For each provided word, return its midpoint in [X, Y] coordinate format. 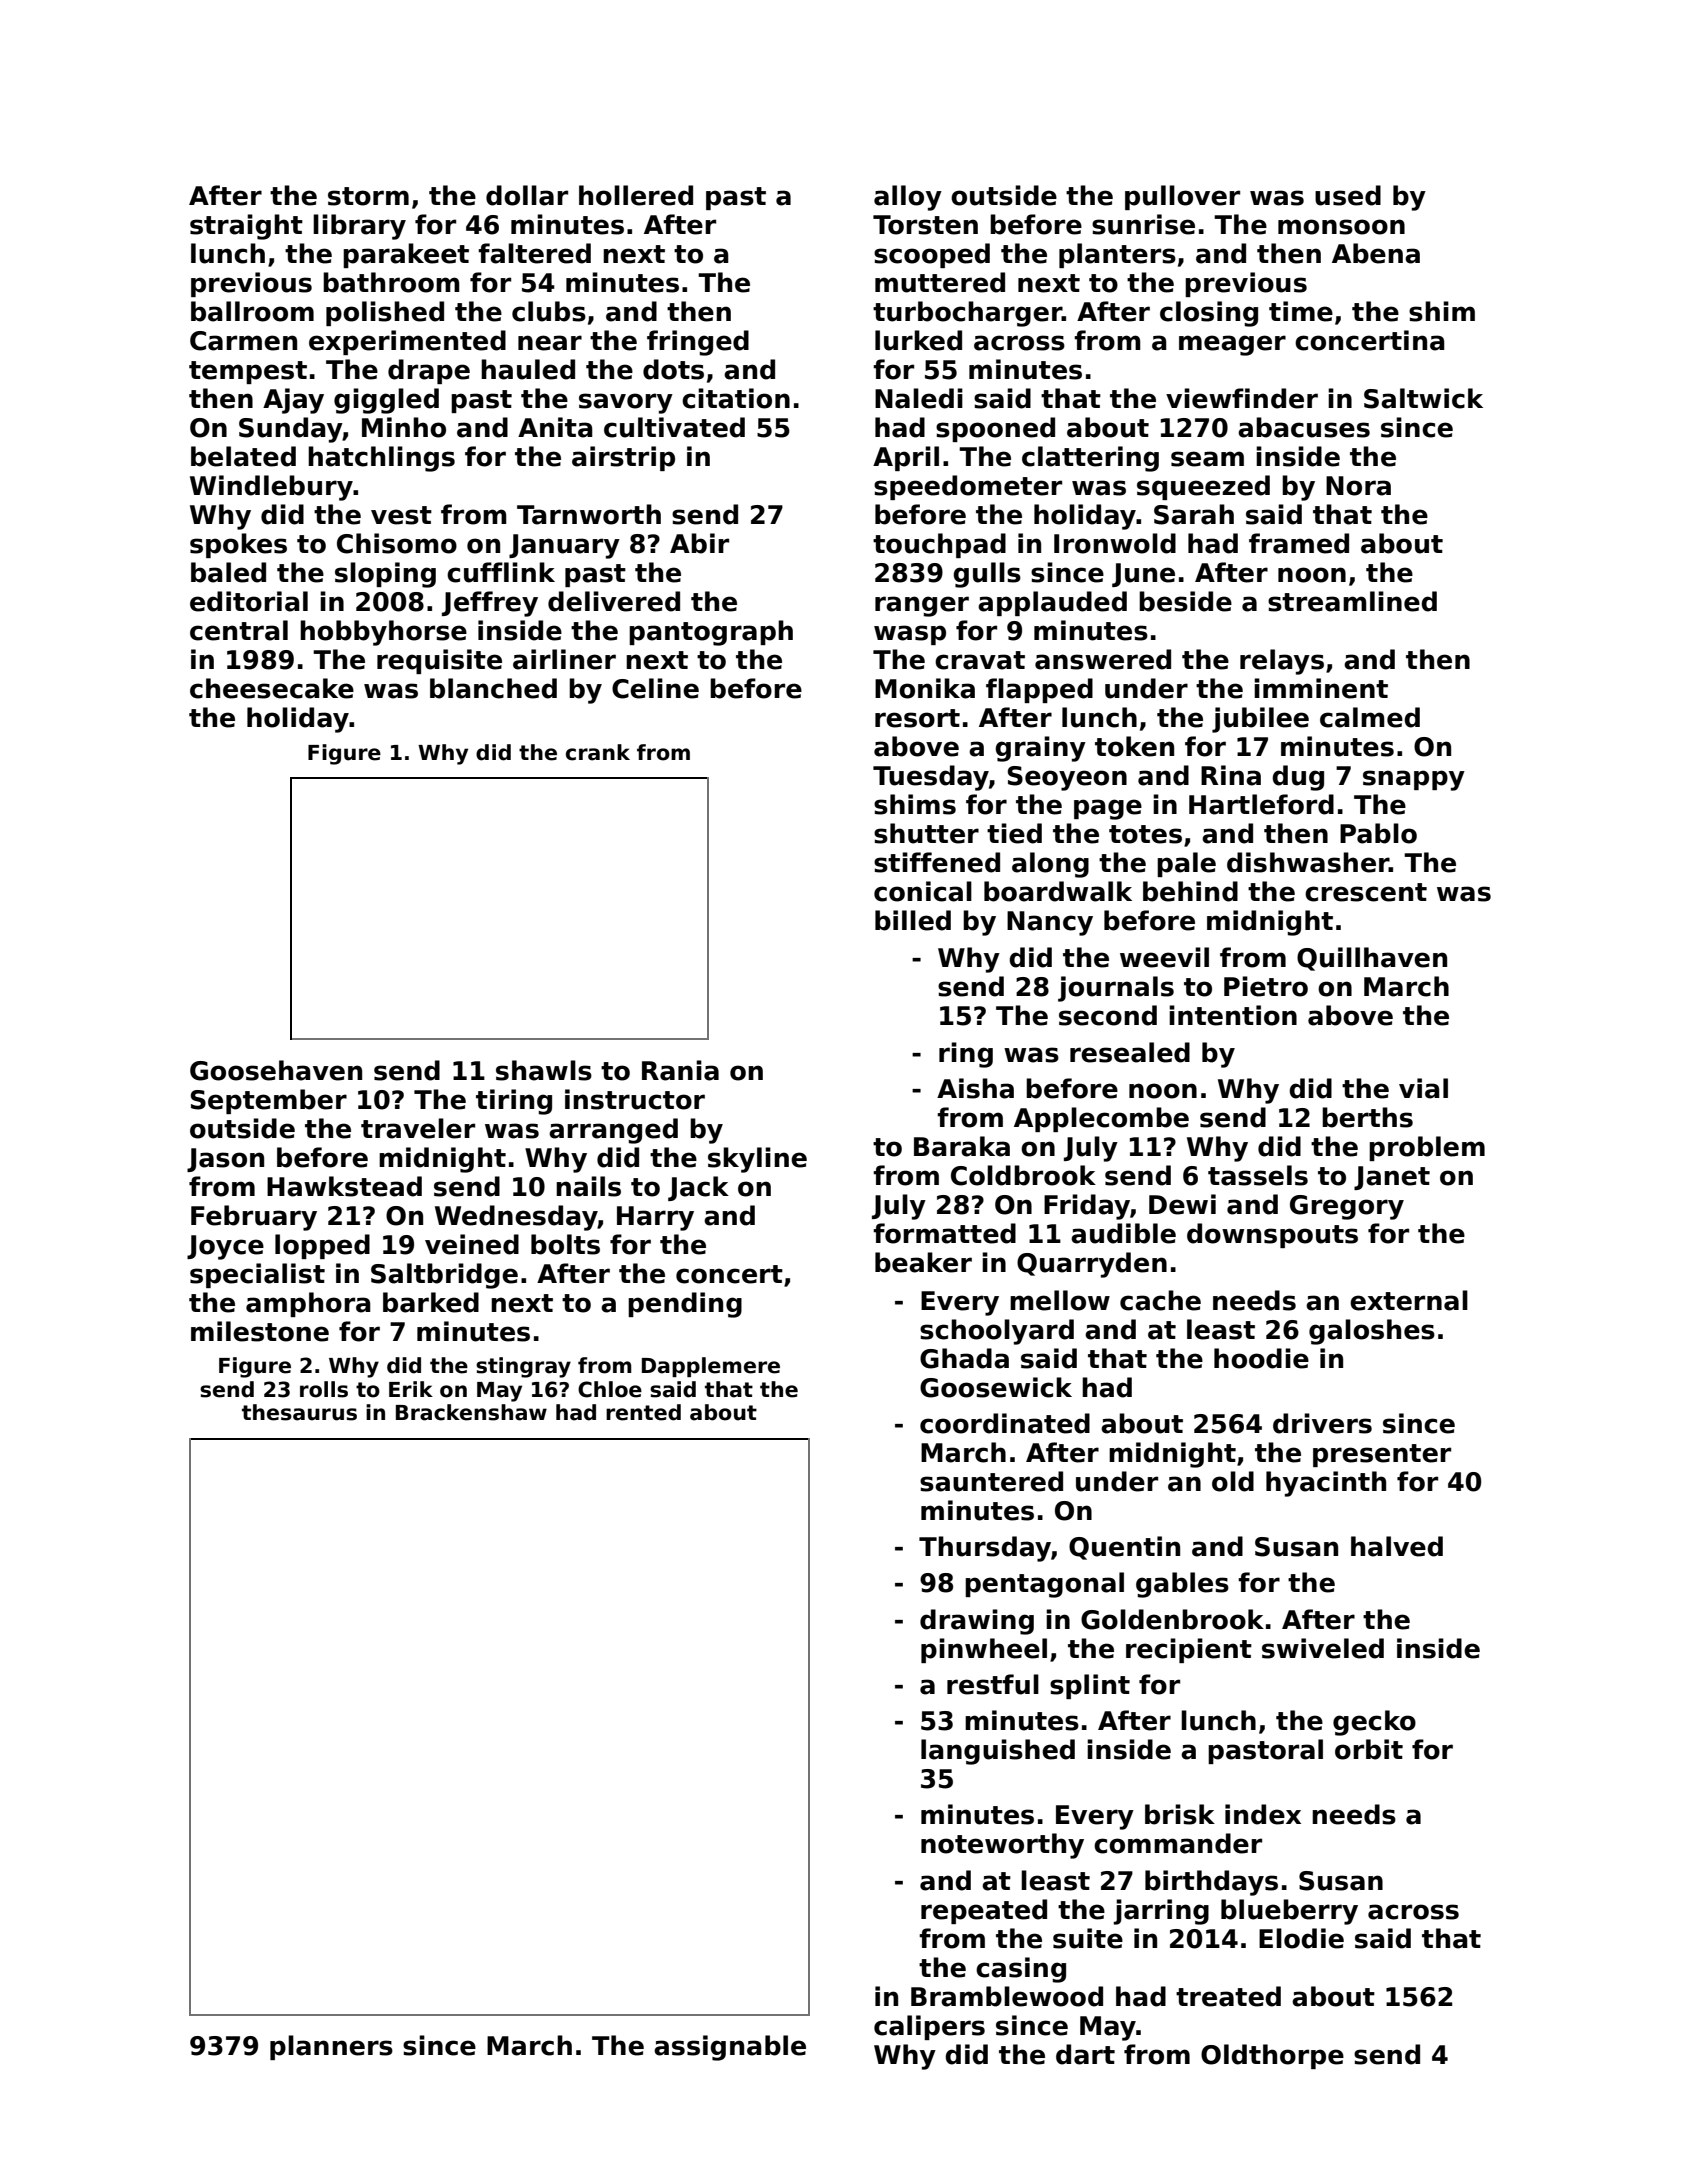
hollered [636, 195]
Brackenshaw [471, 1412]
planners [331, 2047]
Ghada [964, 1358]
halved [1397, 1546]
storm [368, 196]
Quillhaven [1372, 959]
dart [1085, 2054]
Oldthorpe [1272, 2056]
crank [598, 752]
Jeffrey [490, 604]
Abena [1376, 253]
